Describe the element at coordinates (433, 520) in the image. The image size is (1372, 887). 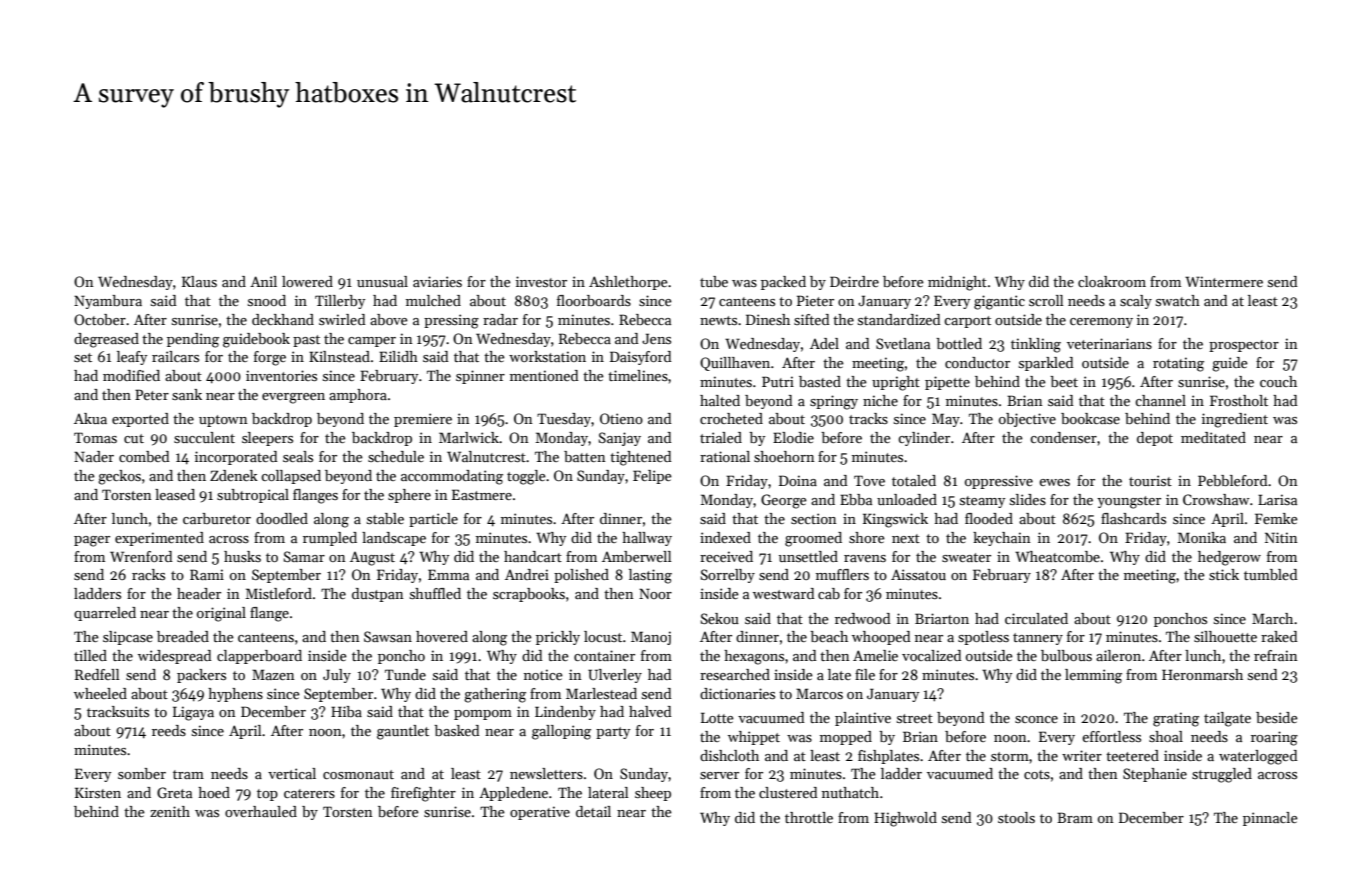
I see `particle` at that location.
